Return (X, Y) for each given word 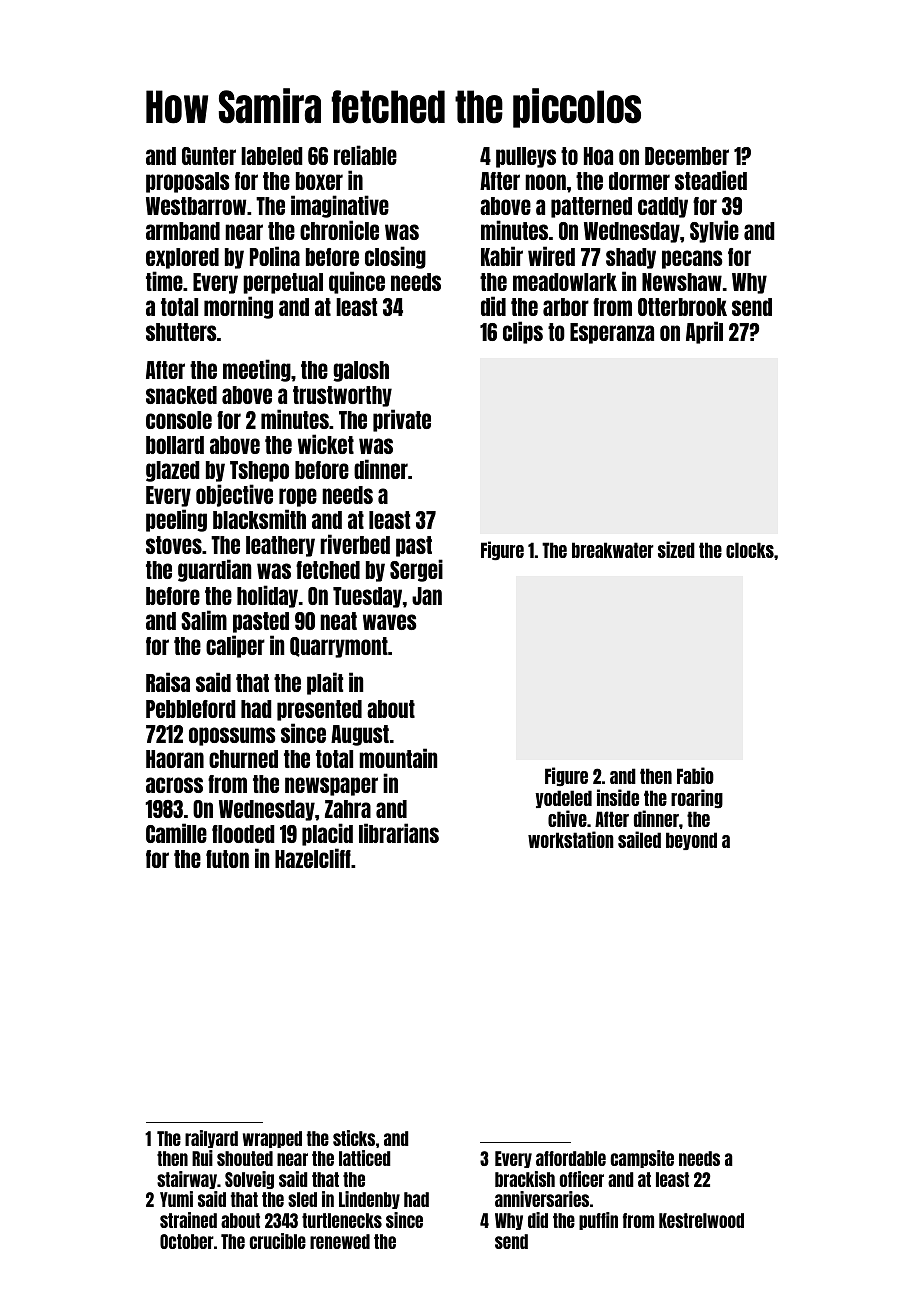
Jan (427, 596)
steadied (711, 180)
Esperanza (612, 333)
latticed (365, 1158)
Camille (176, 833)
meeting (257, 370)
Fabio (695, 775)
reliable (365, 155)
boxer (319, 181)
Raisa (168, 682)
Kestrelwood (701, 1220)
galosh (361, 371)
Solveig (249, 1180)
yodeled (563, 799)
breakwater (613, 550)
